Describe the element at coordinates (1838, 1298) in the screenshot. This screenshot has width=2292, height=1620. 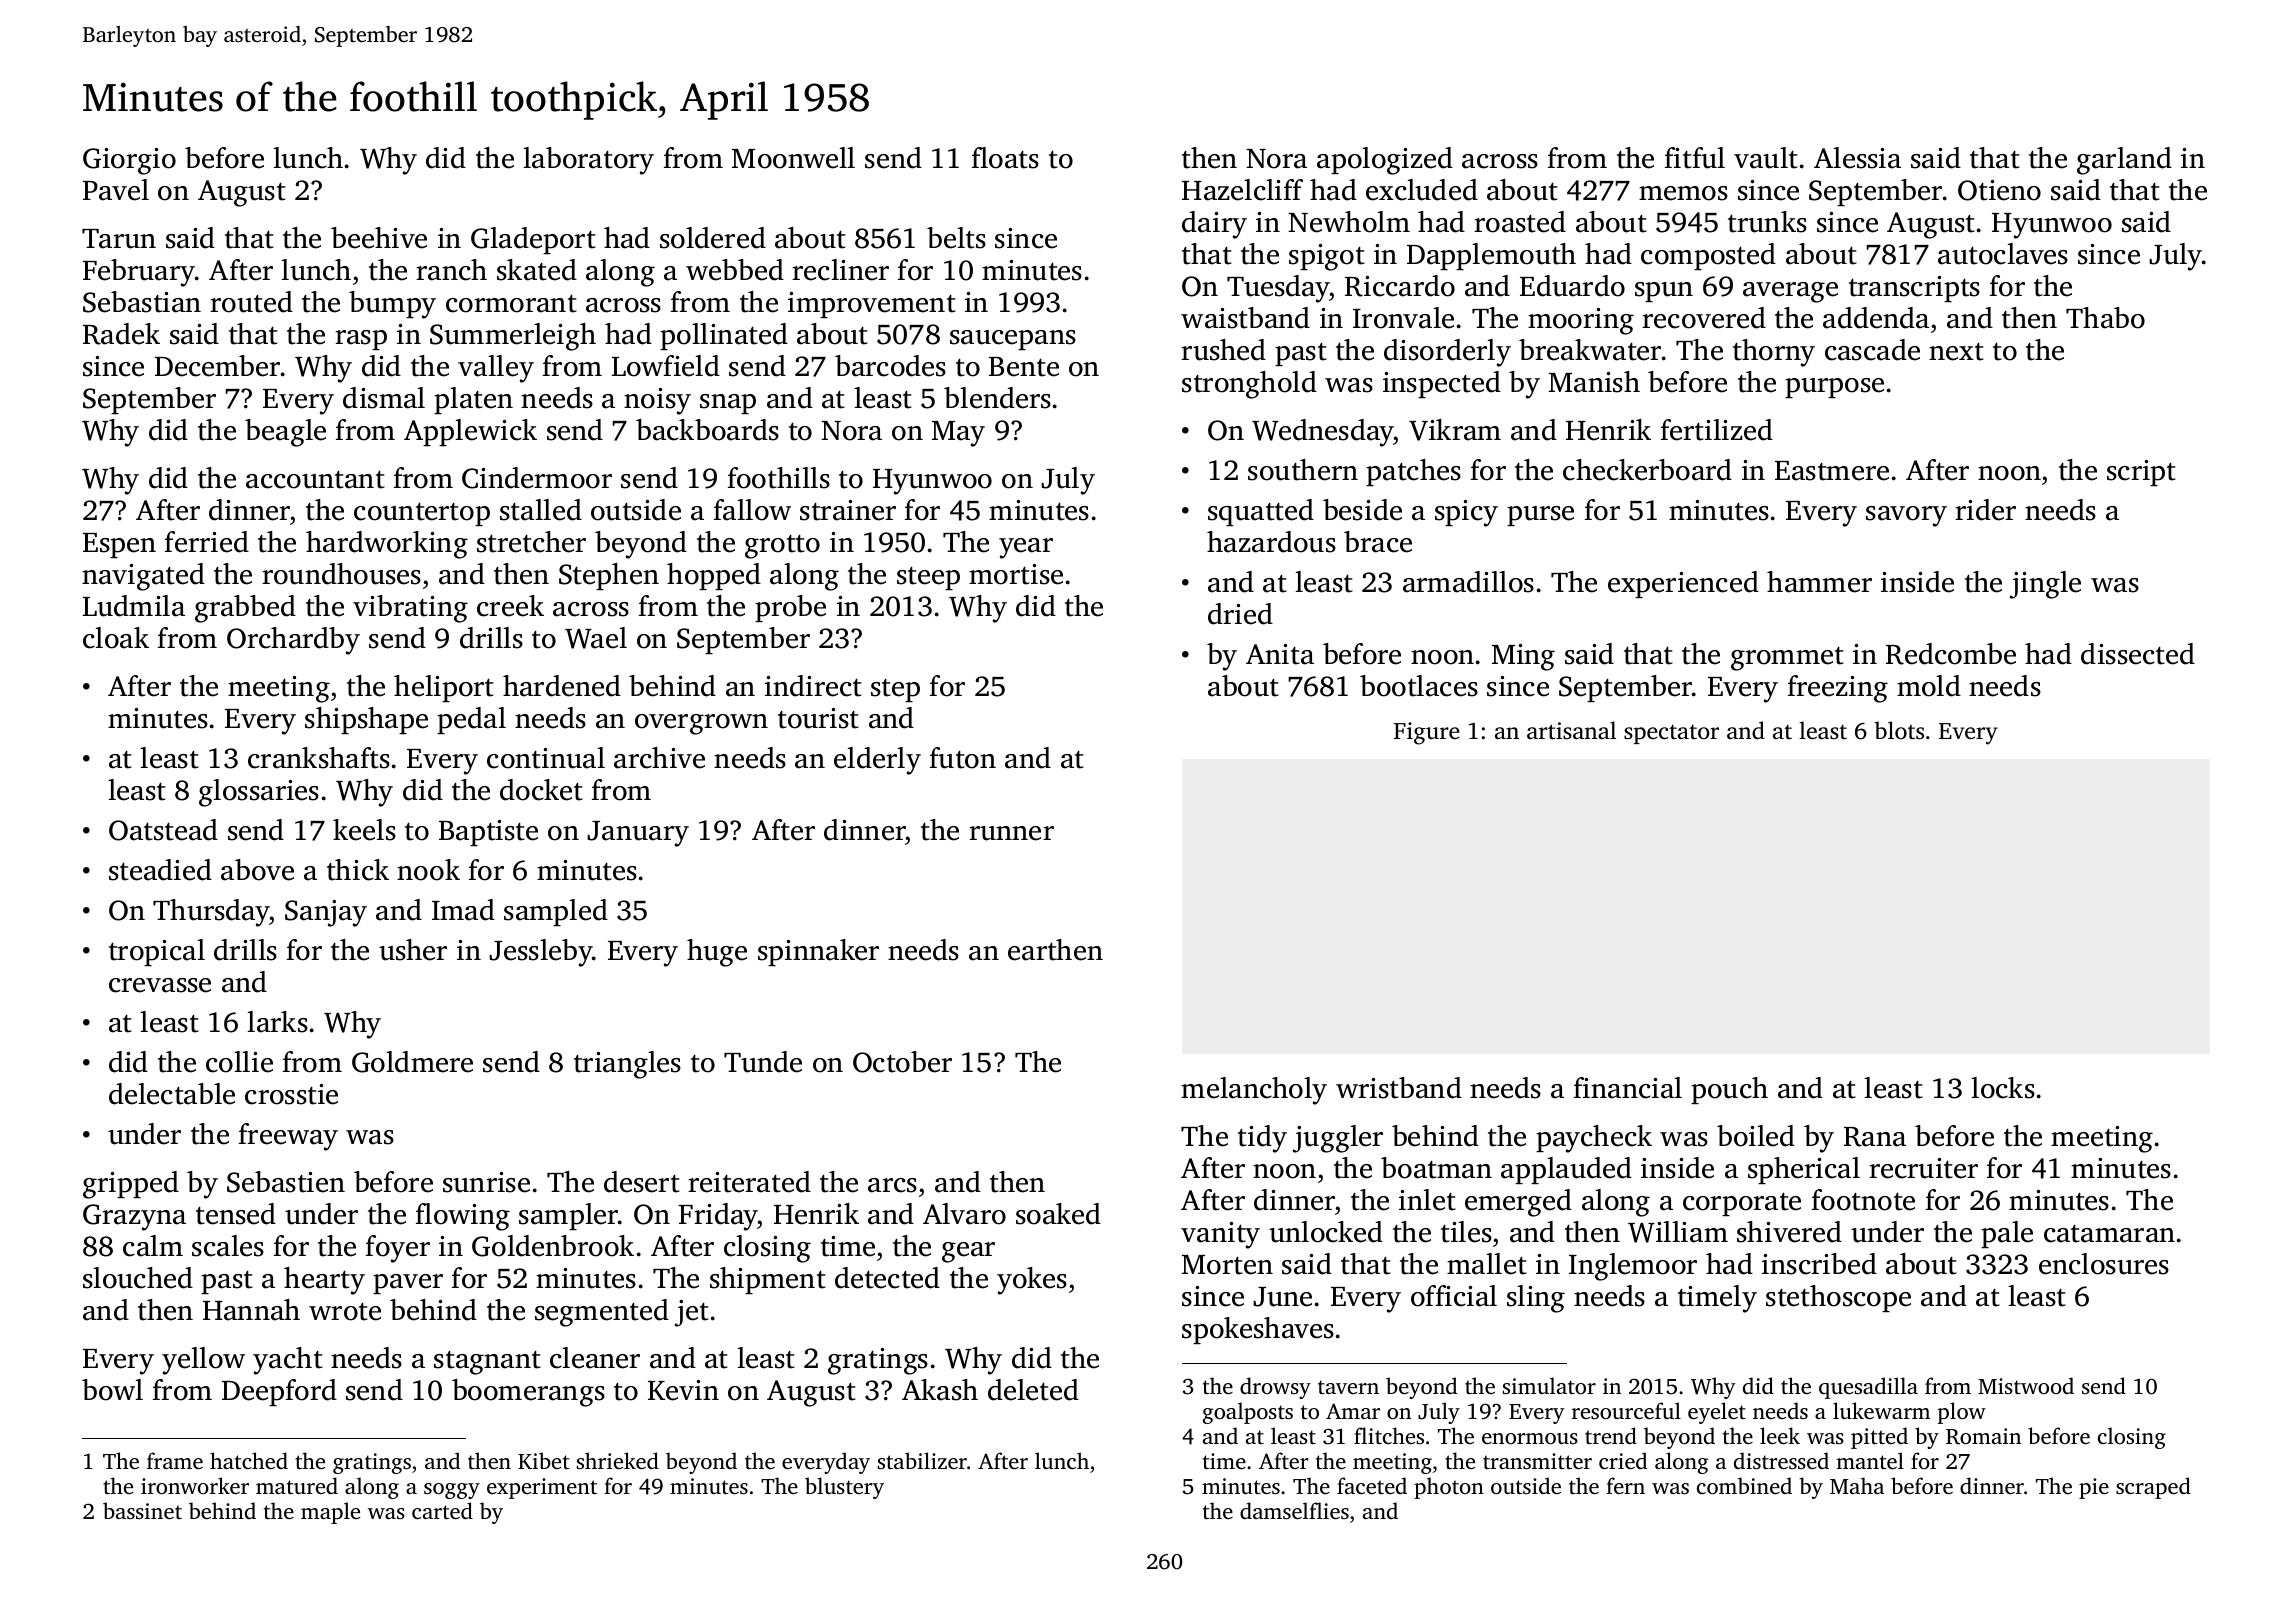
I see `stethoscope` at that location.
